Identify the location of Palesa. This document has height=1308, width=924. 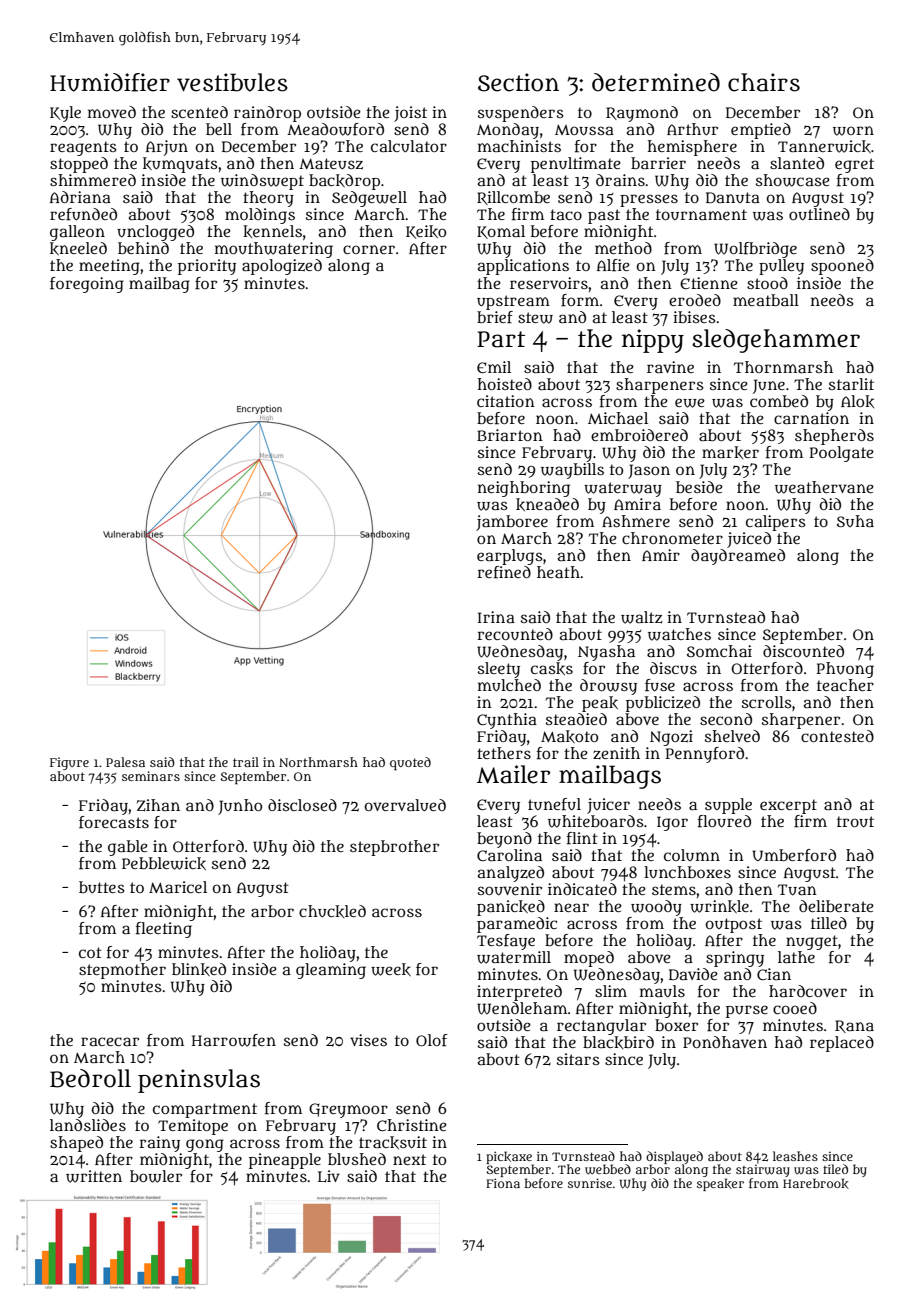
(125, 762).
